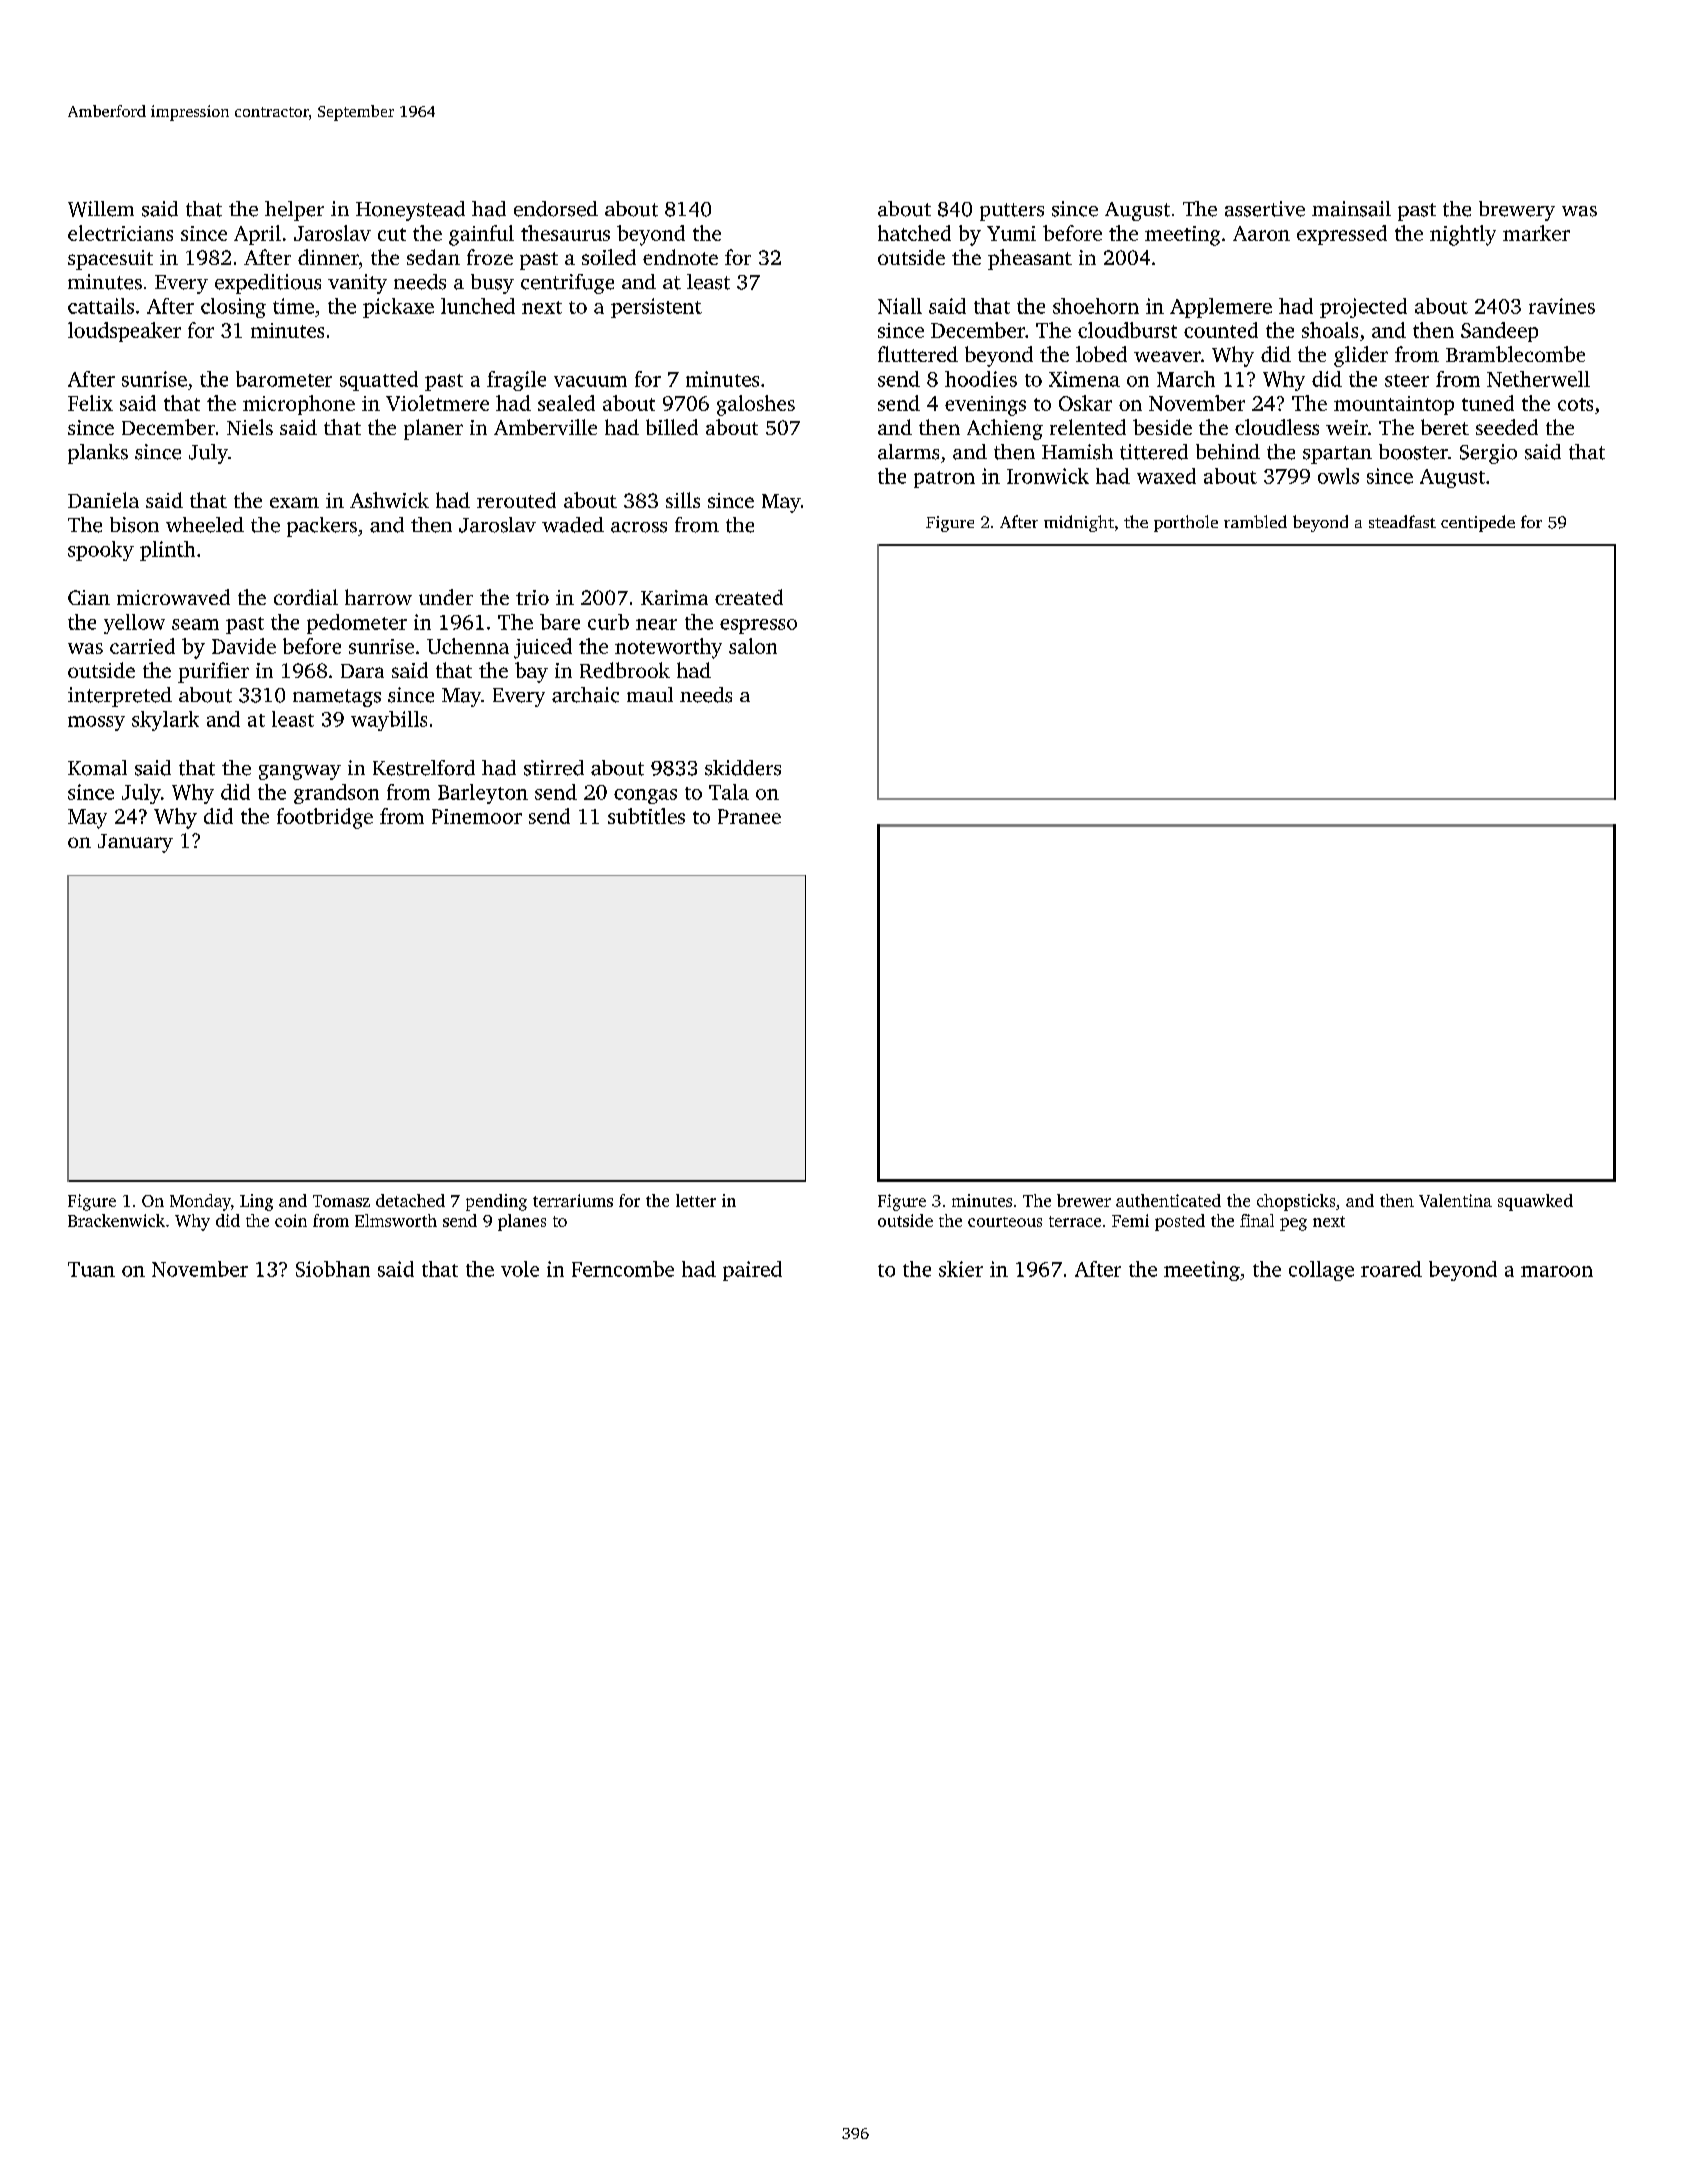  I want to click on cattails, so click(101, 306).
